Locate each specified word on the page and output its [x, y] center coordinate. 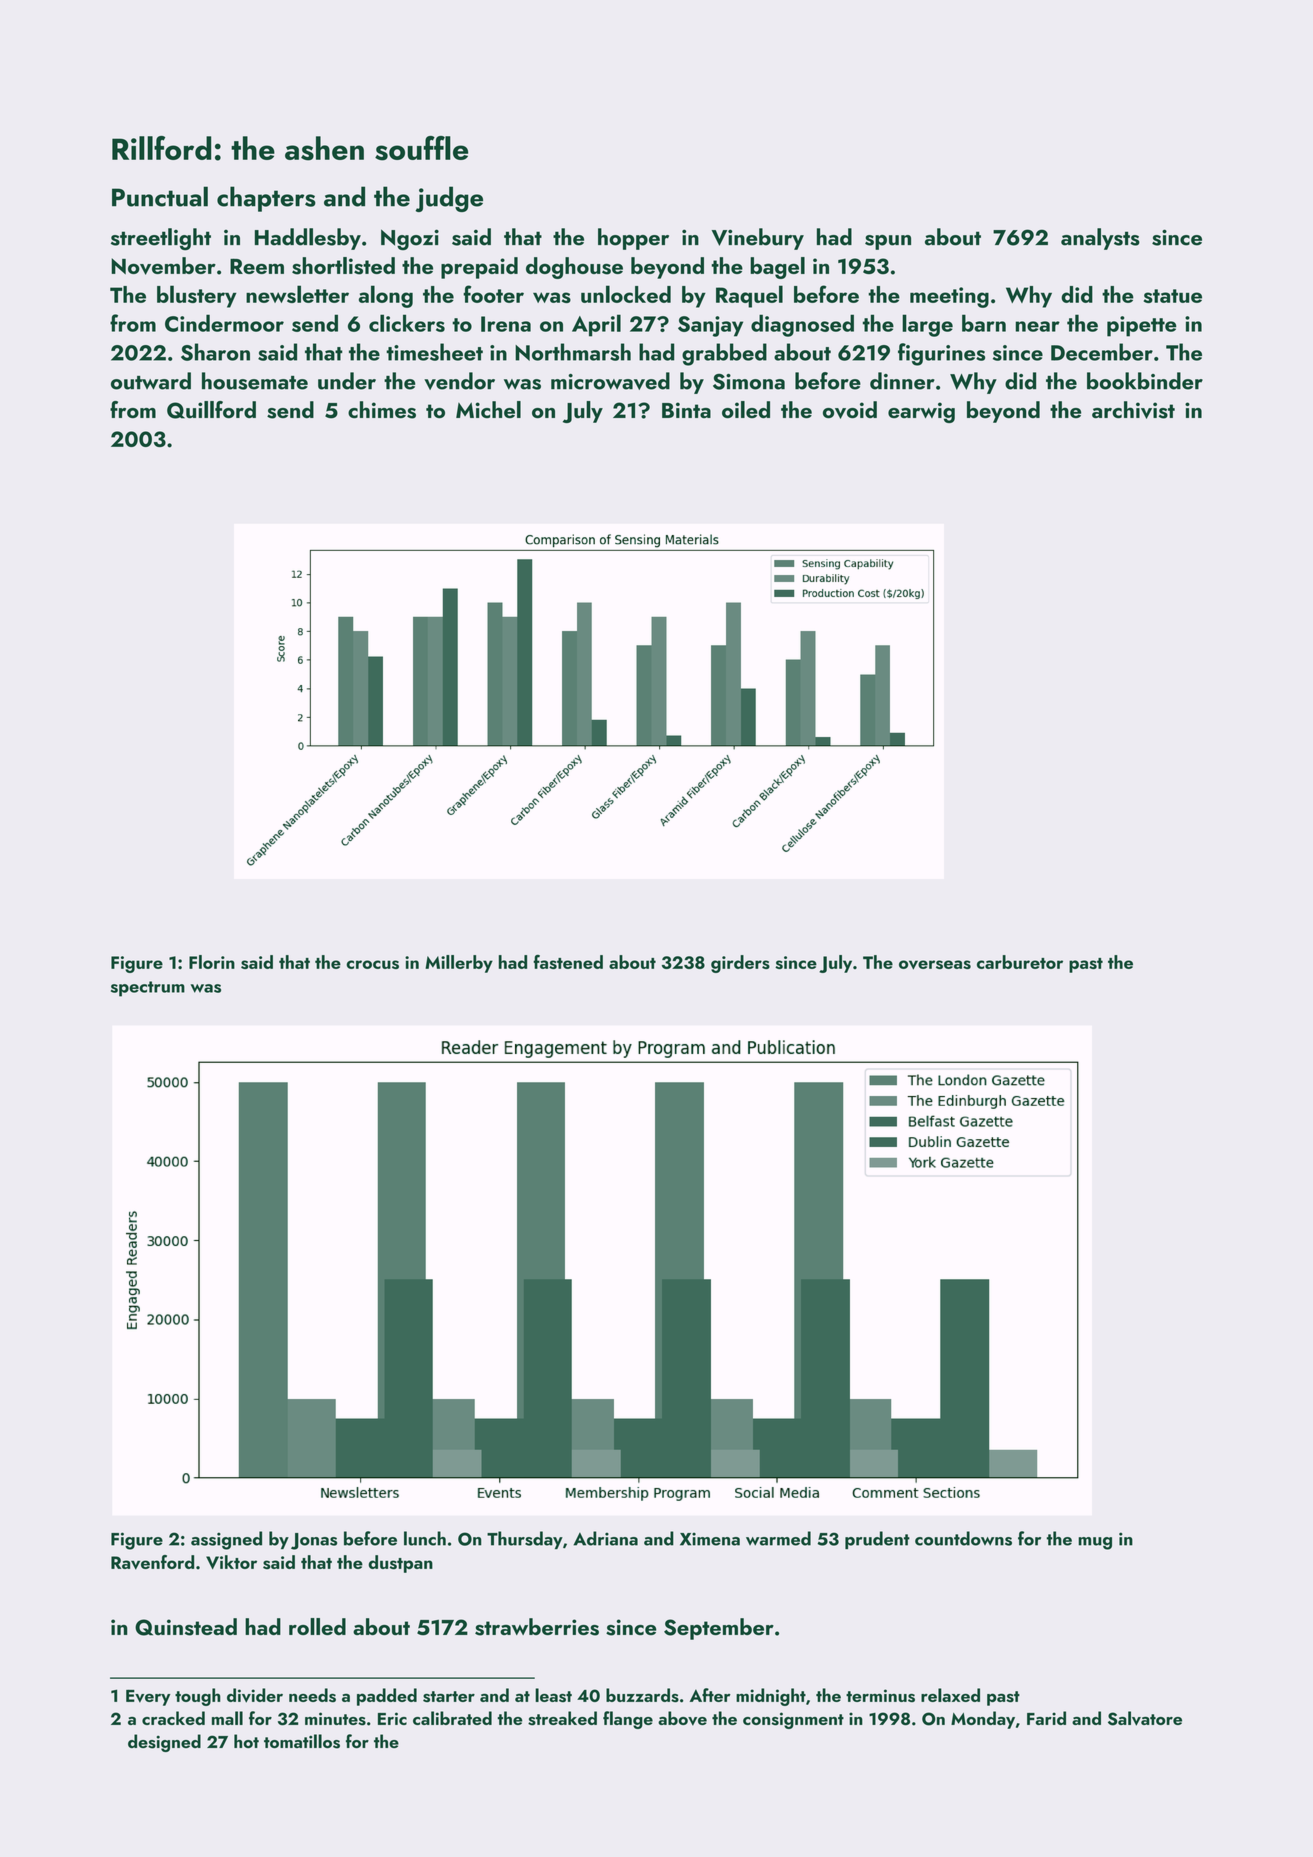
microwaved [610, 381]
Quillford [211, 410]
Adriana [605, 1538]
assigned [226, 1540]
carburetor [1020, 962]
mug [1095, 1543]
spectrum [148, 989]
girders [740, 964]
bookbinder [1145, 381]
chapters [266, 199]
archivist [1133, 410]
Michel [488, 409]
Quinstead [186, 1627]
